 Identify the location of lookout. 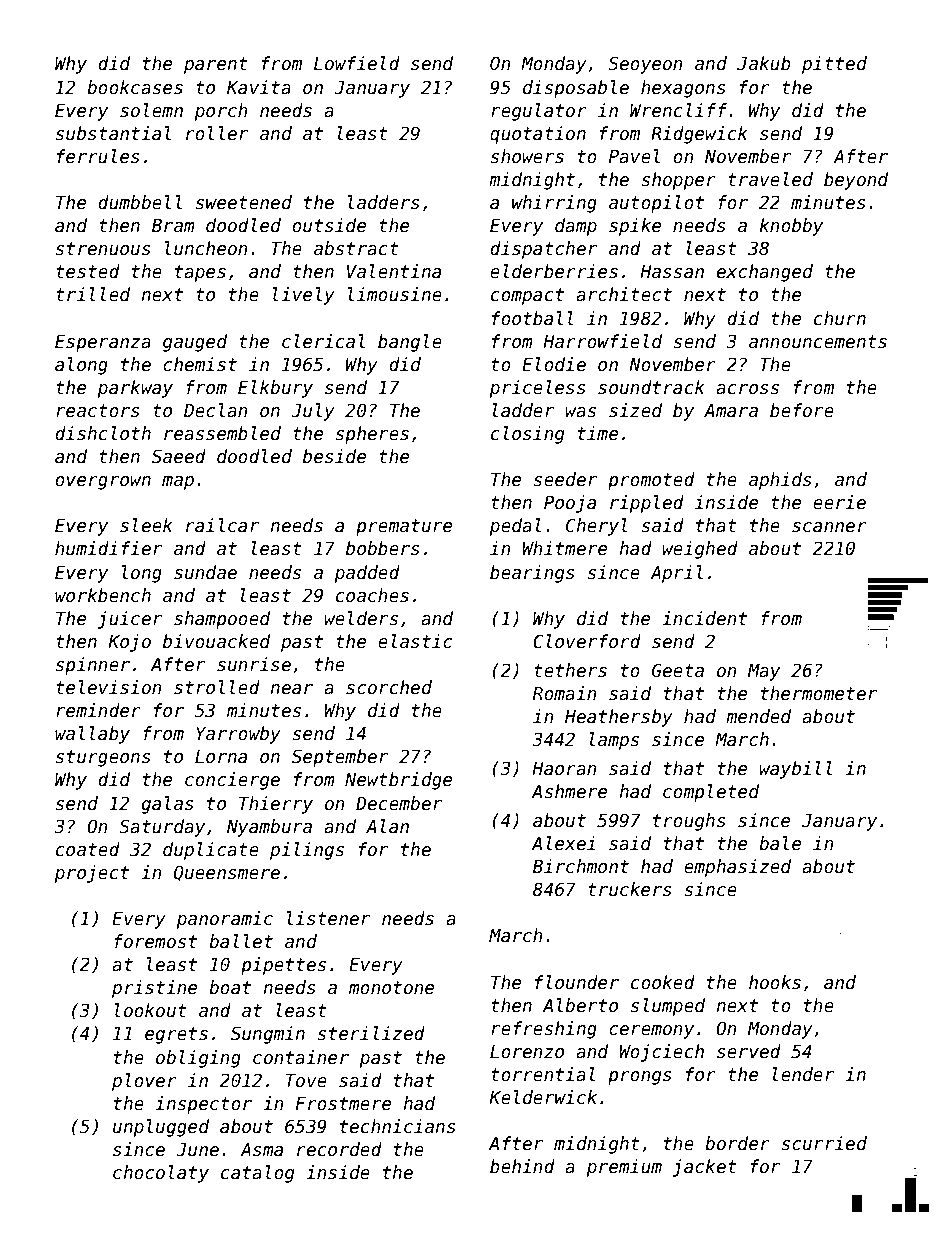
(151, 1010).
